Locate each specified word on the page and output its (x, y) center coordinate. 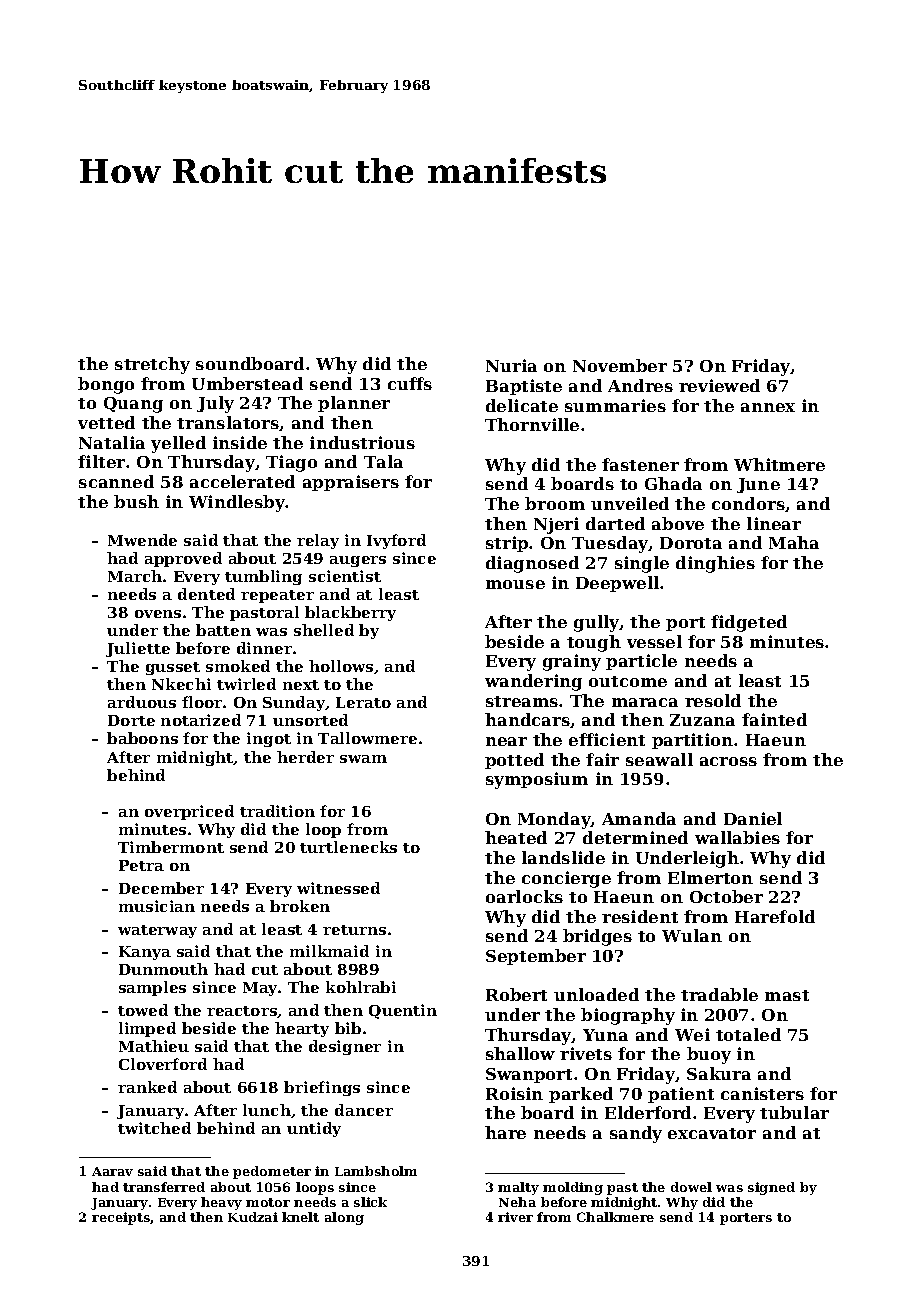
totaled (748, 1034)
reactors (242, 1011)
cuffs (410, 383)
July (215, 404)
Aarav (112, 1171)
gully (597, 623)
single (642, 564)
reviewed (719, 385)
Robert (516, 994)
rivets (586, 1053)
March (135, 576)
